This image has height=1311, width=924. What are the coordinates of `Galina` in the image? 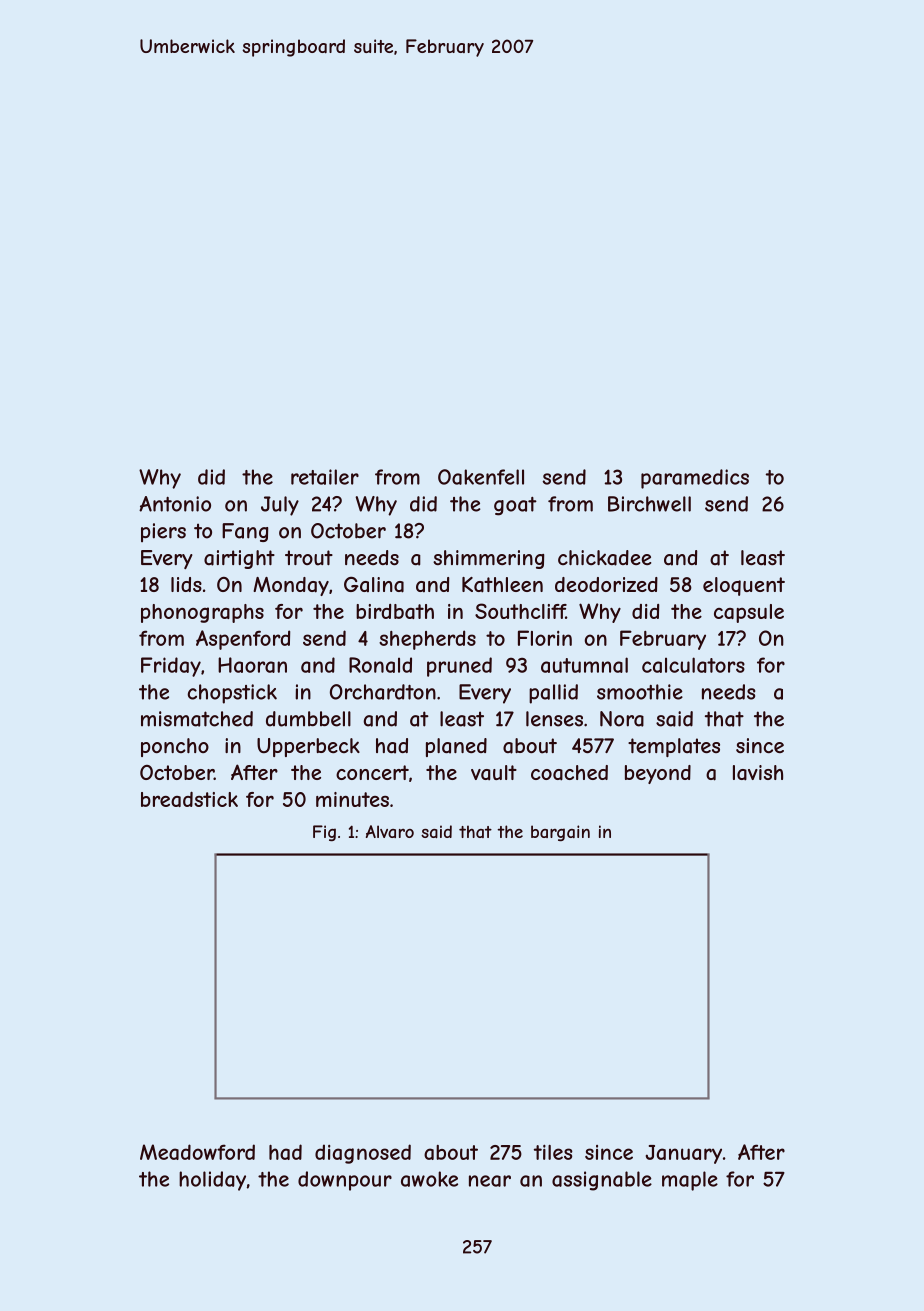 It's located at (374, 584).
